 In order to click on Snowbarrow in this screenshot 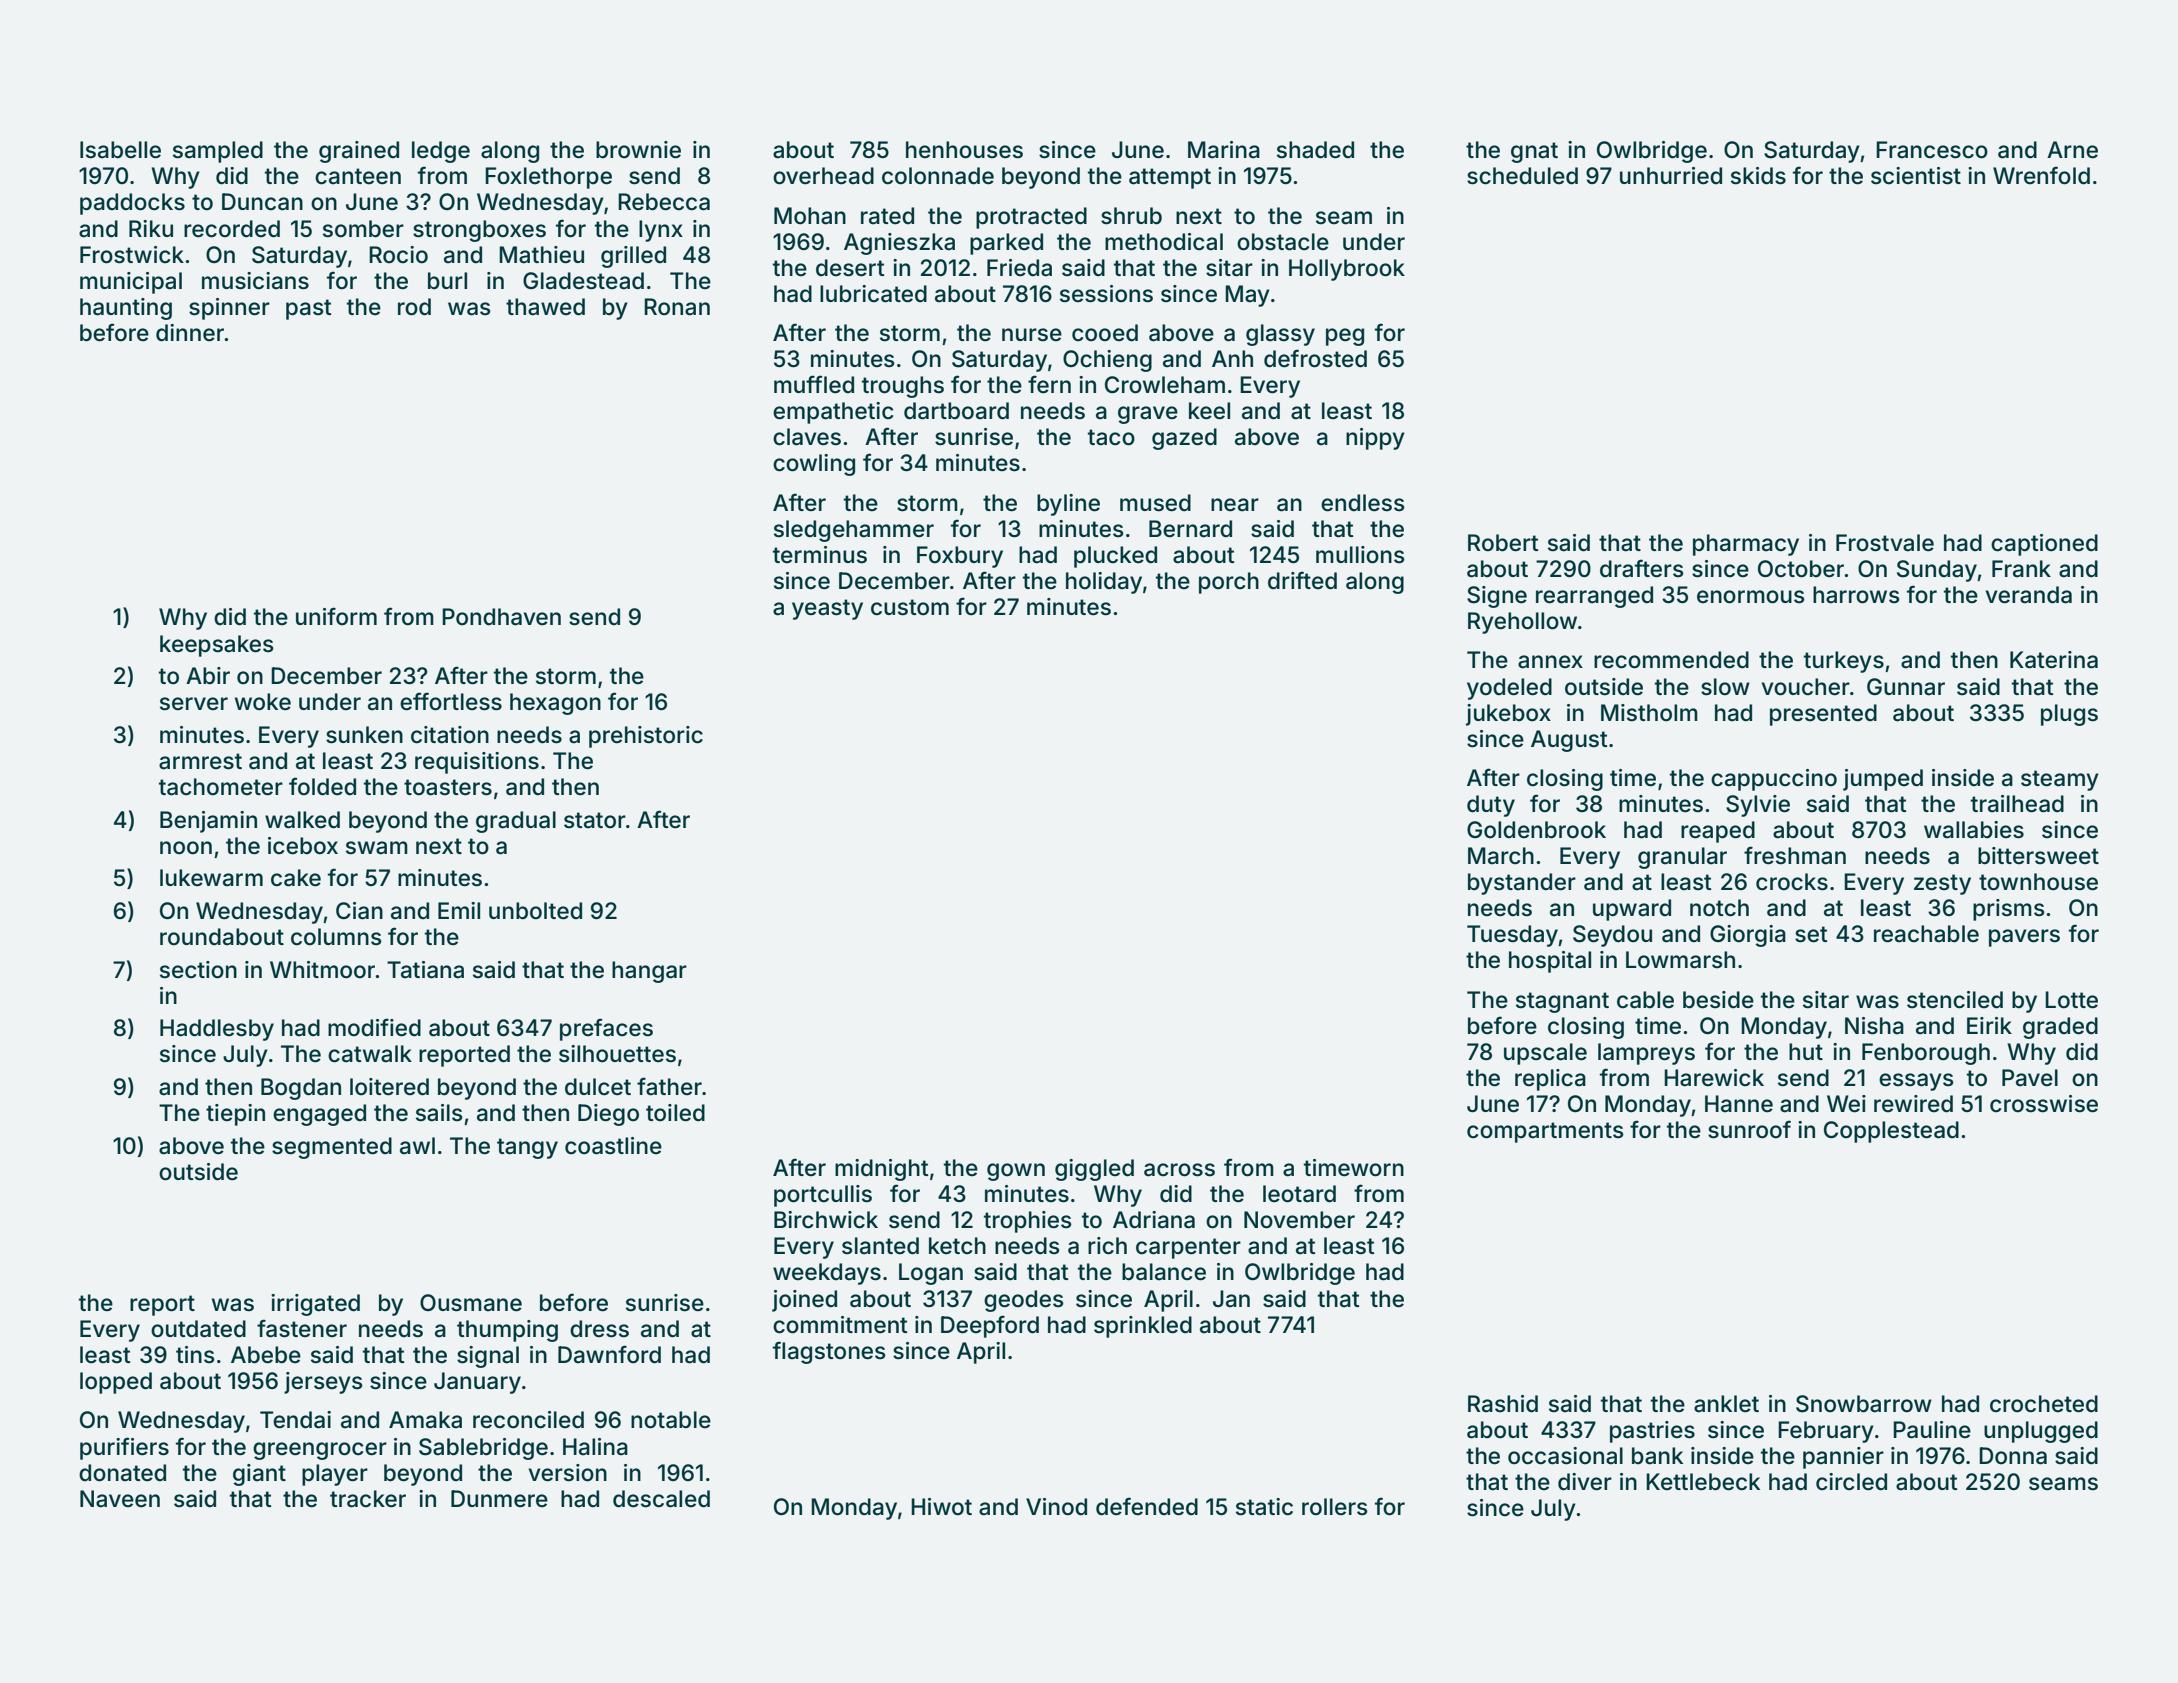, I will do `click(1864, 1404)`.
